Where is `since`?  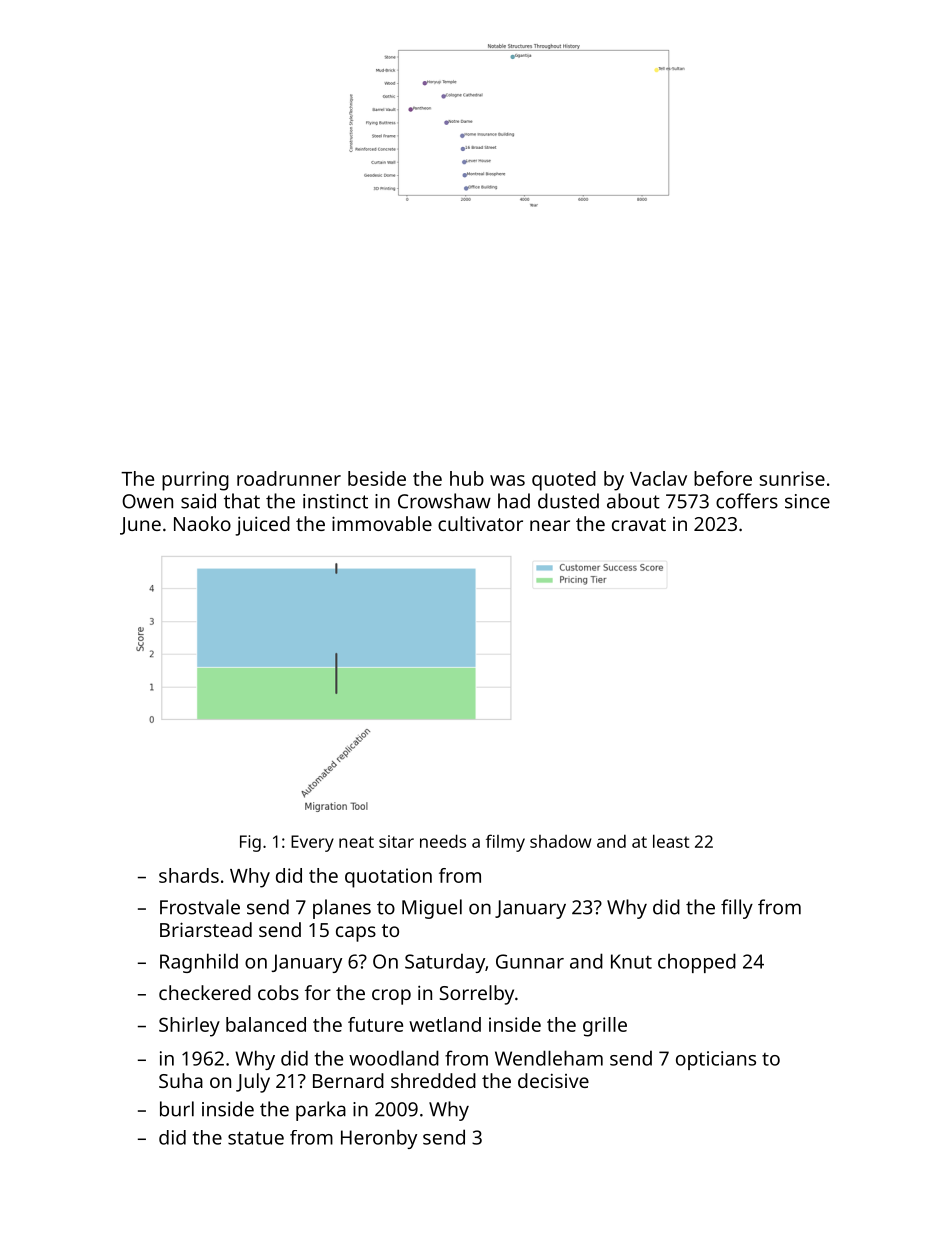 since is located at coordinates (807, 501).
